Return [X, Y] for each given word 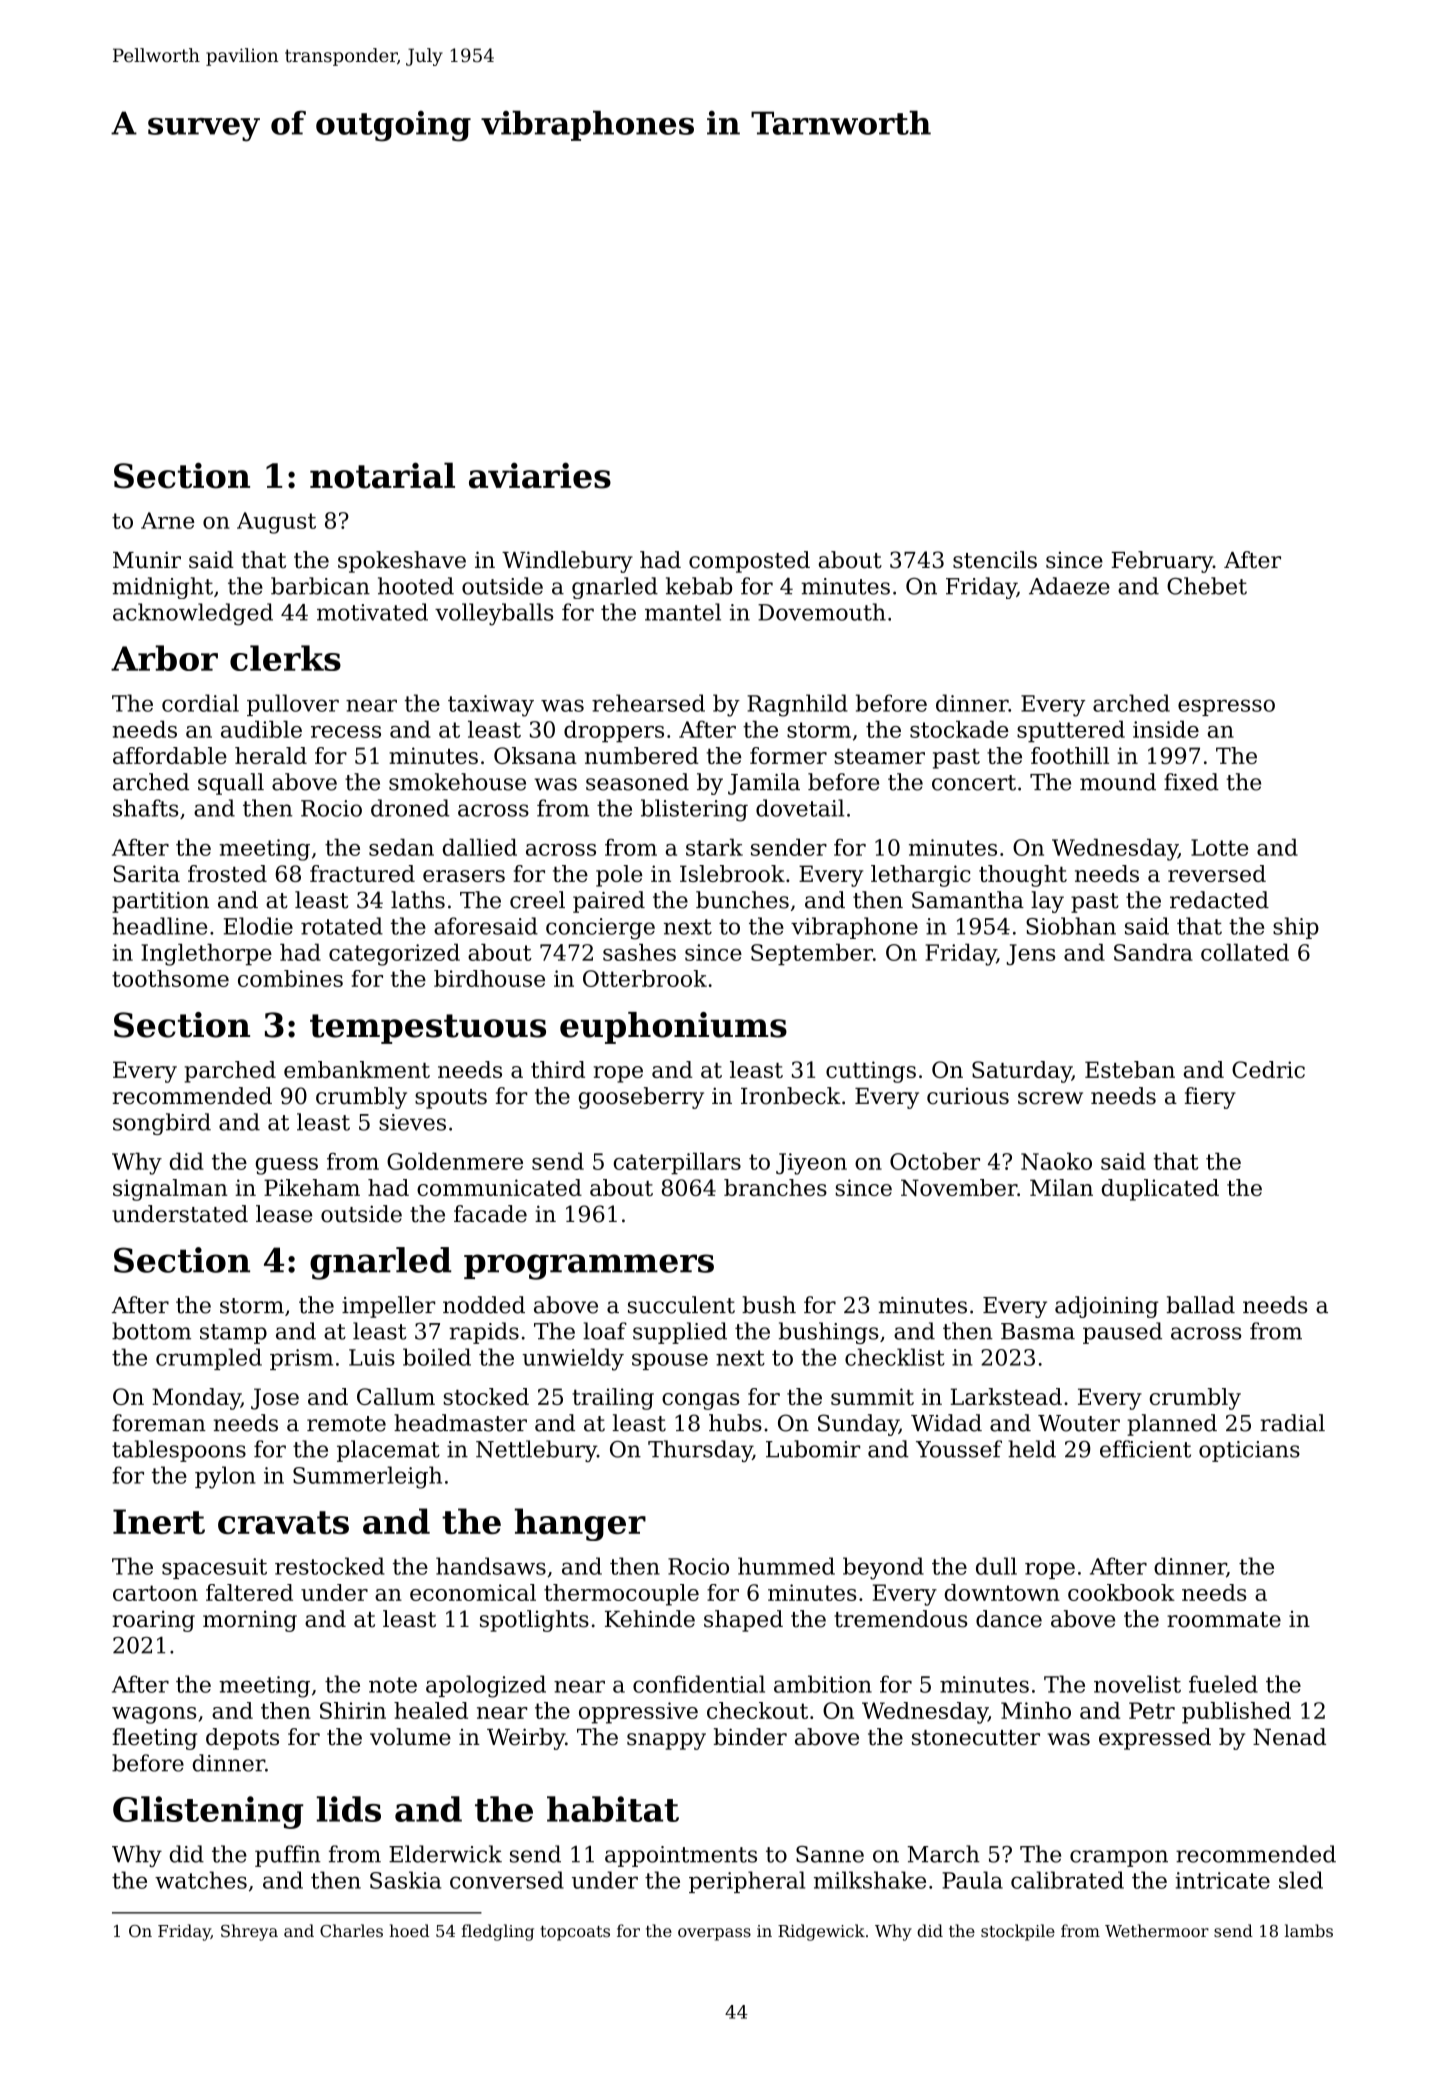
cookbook [1121, 1592]
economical [473, 1592]
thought [1023, 876]
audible [261, 729]
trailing [613, 1399]
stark [714, 847]
